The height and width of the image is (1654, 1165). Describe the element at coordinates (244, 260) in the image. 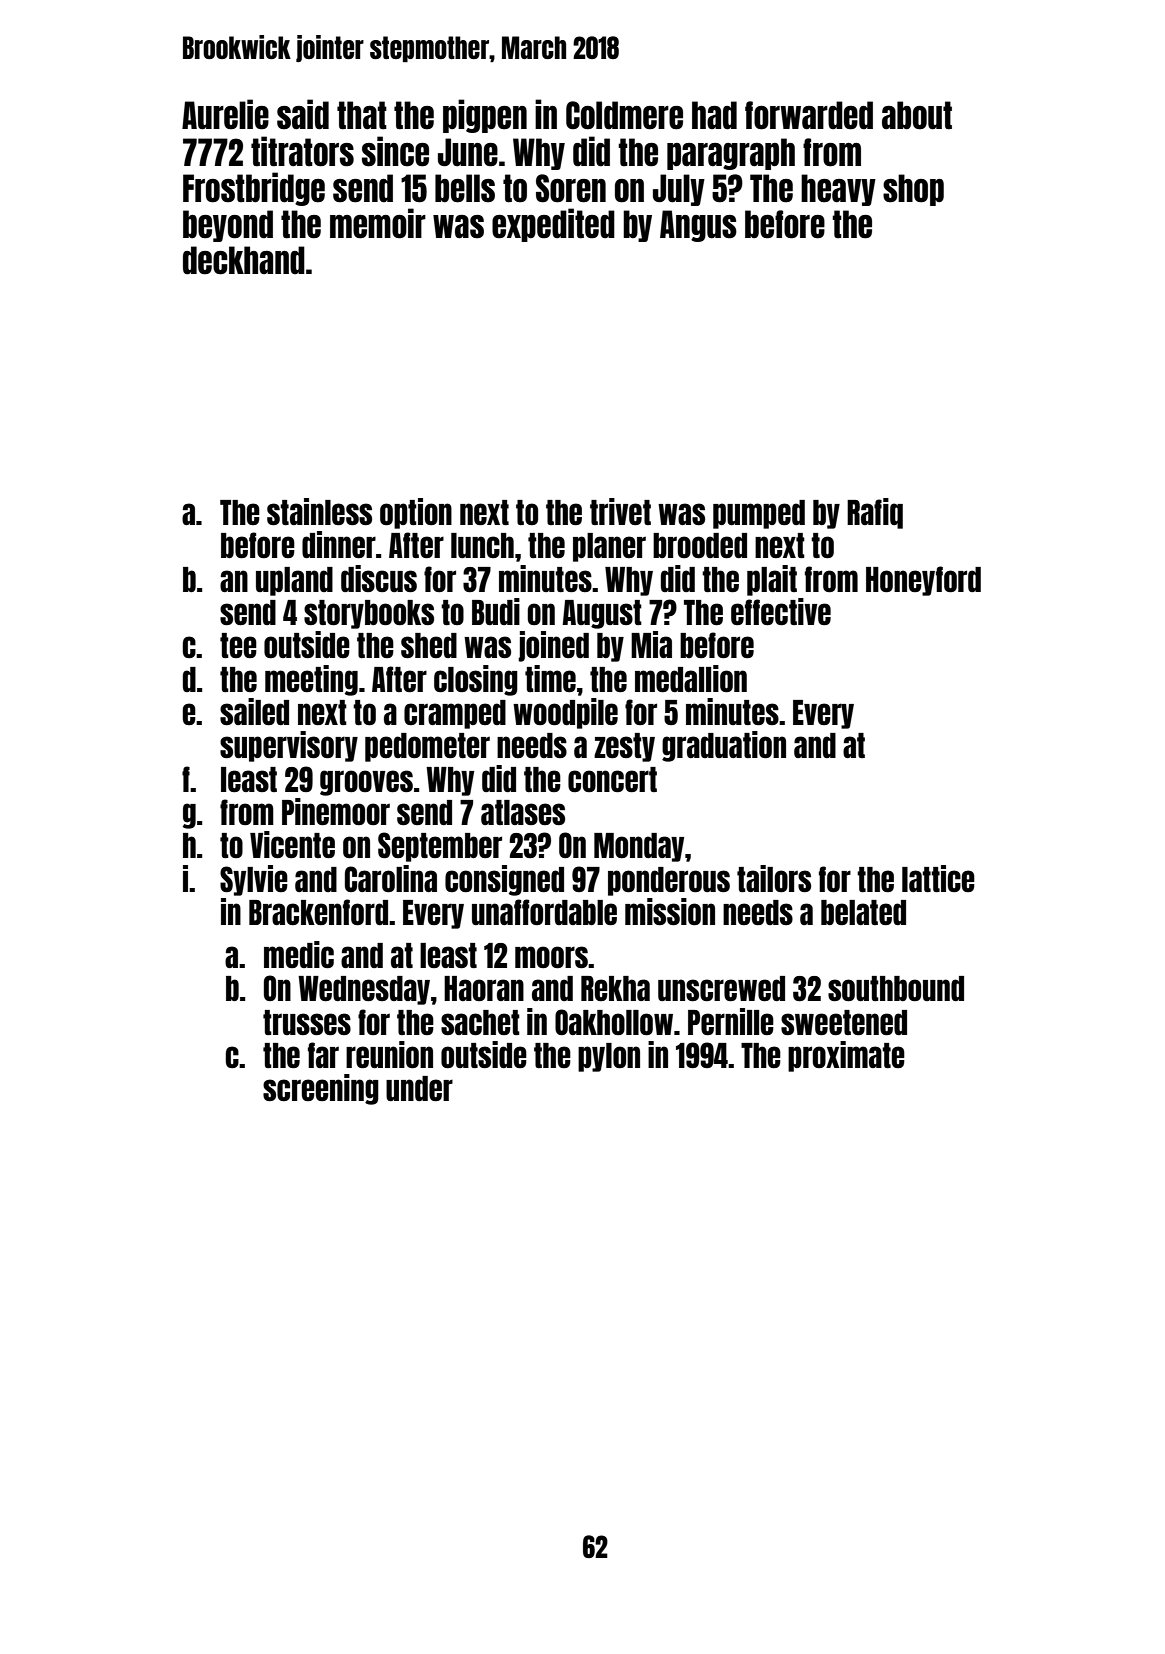

I see `deckhand` at that location.
